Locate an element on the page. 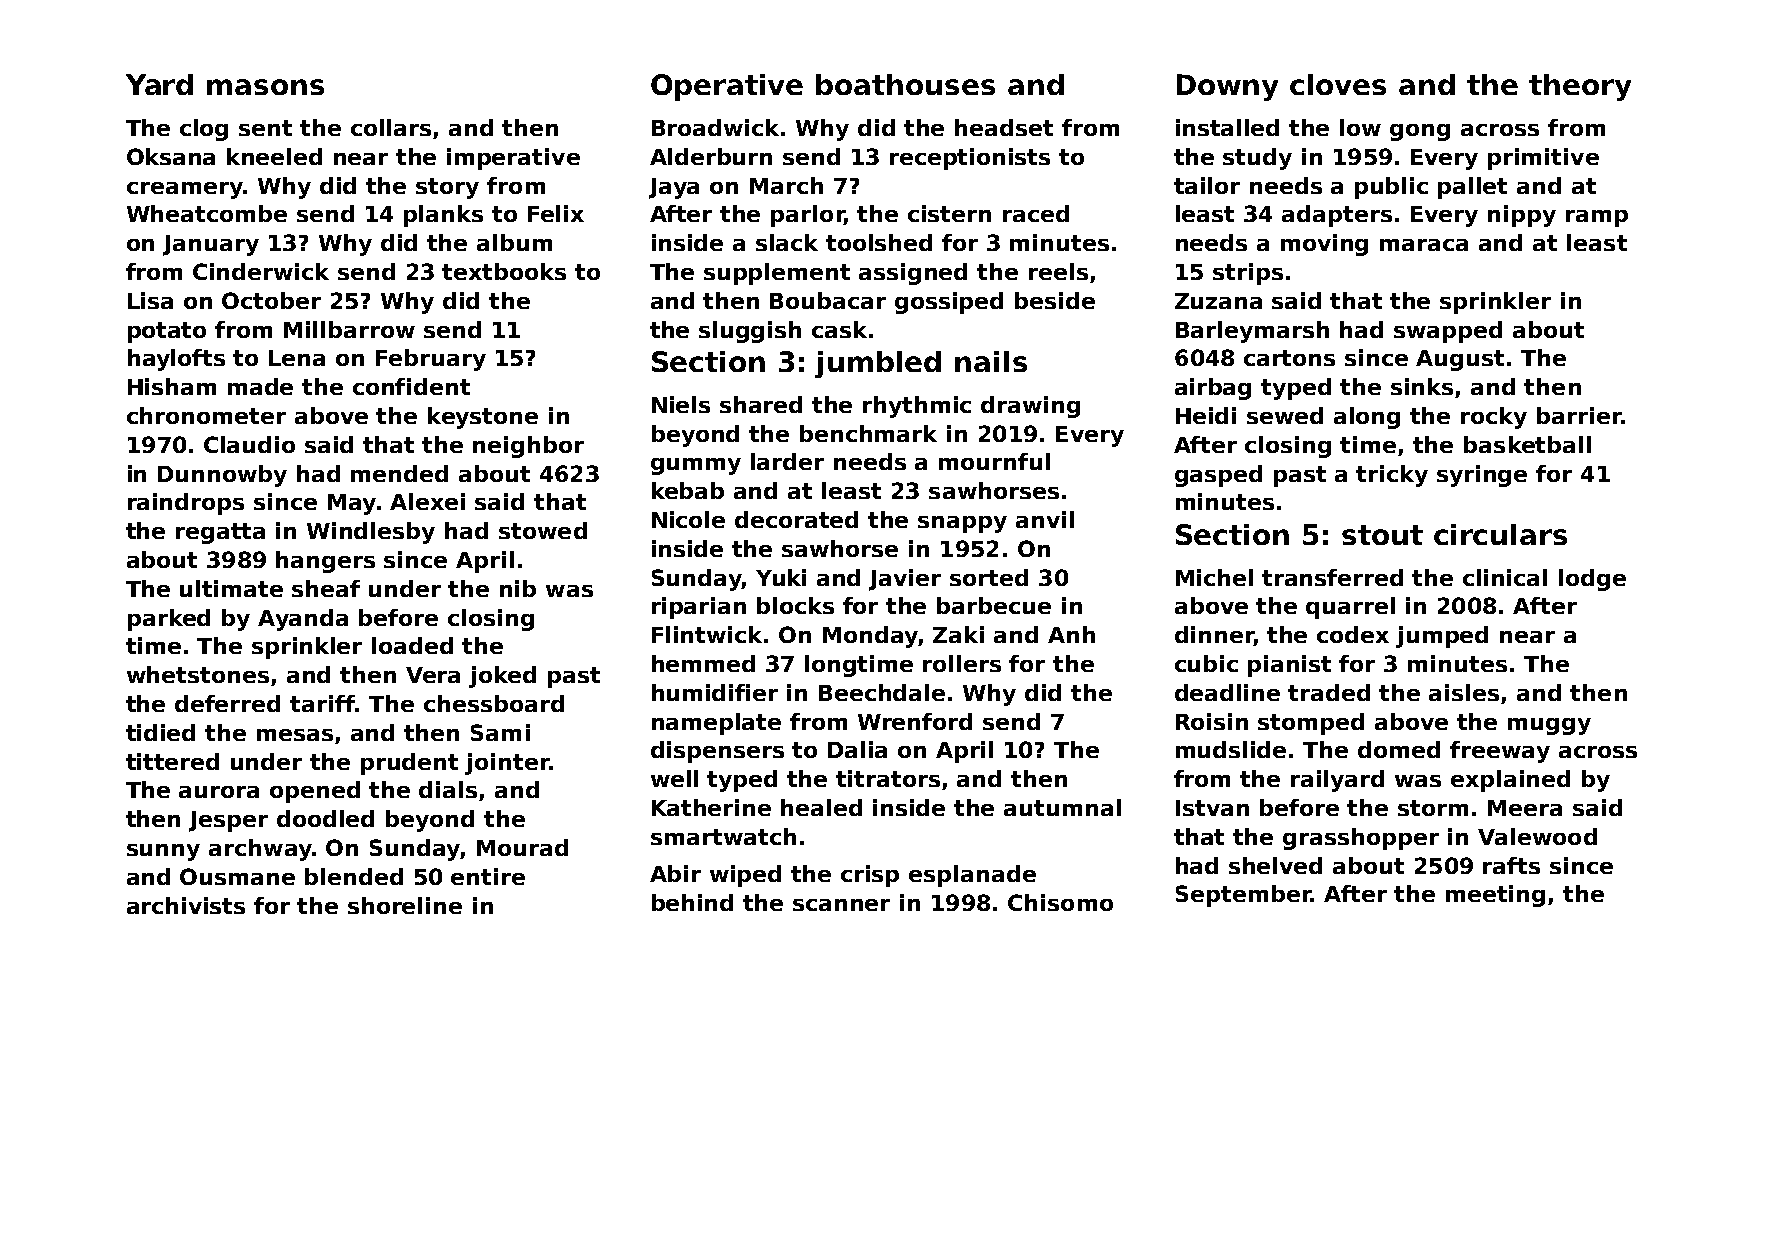 The width and height of the page is (1776, 1256). maraca is located at coordinates (1424, 245).
